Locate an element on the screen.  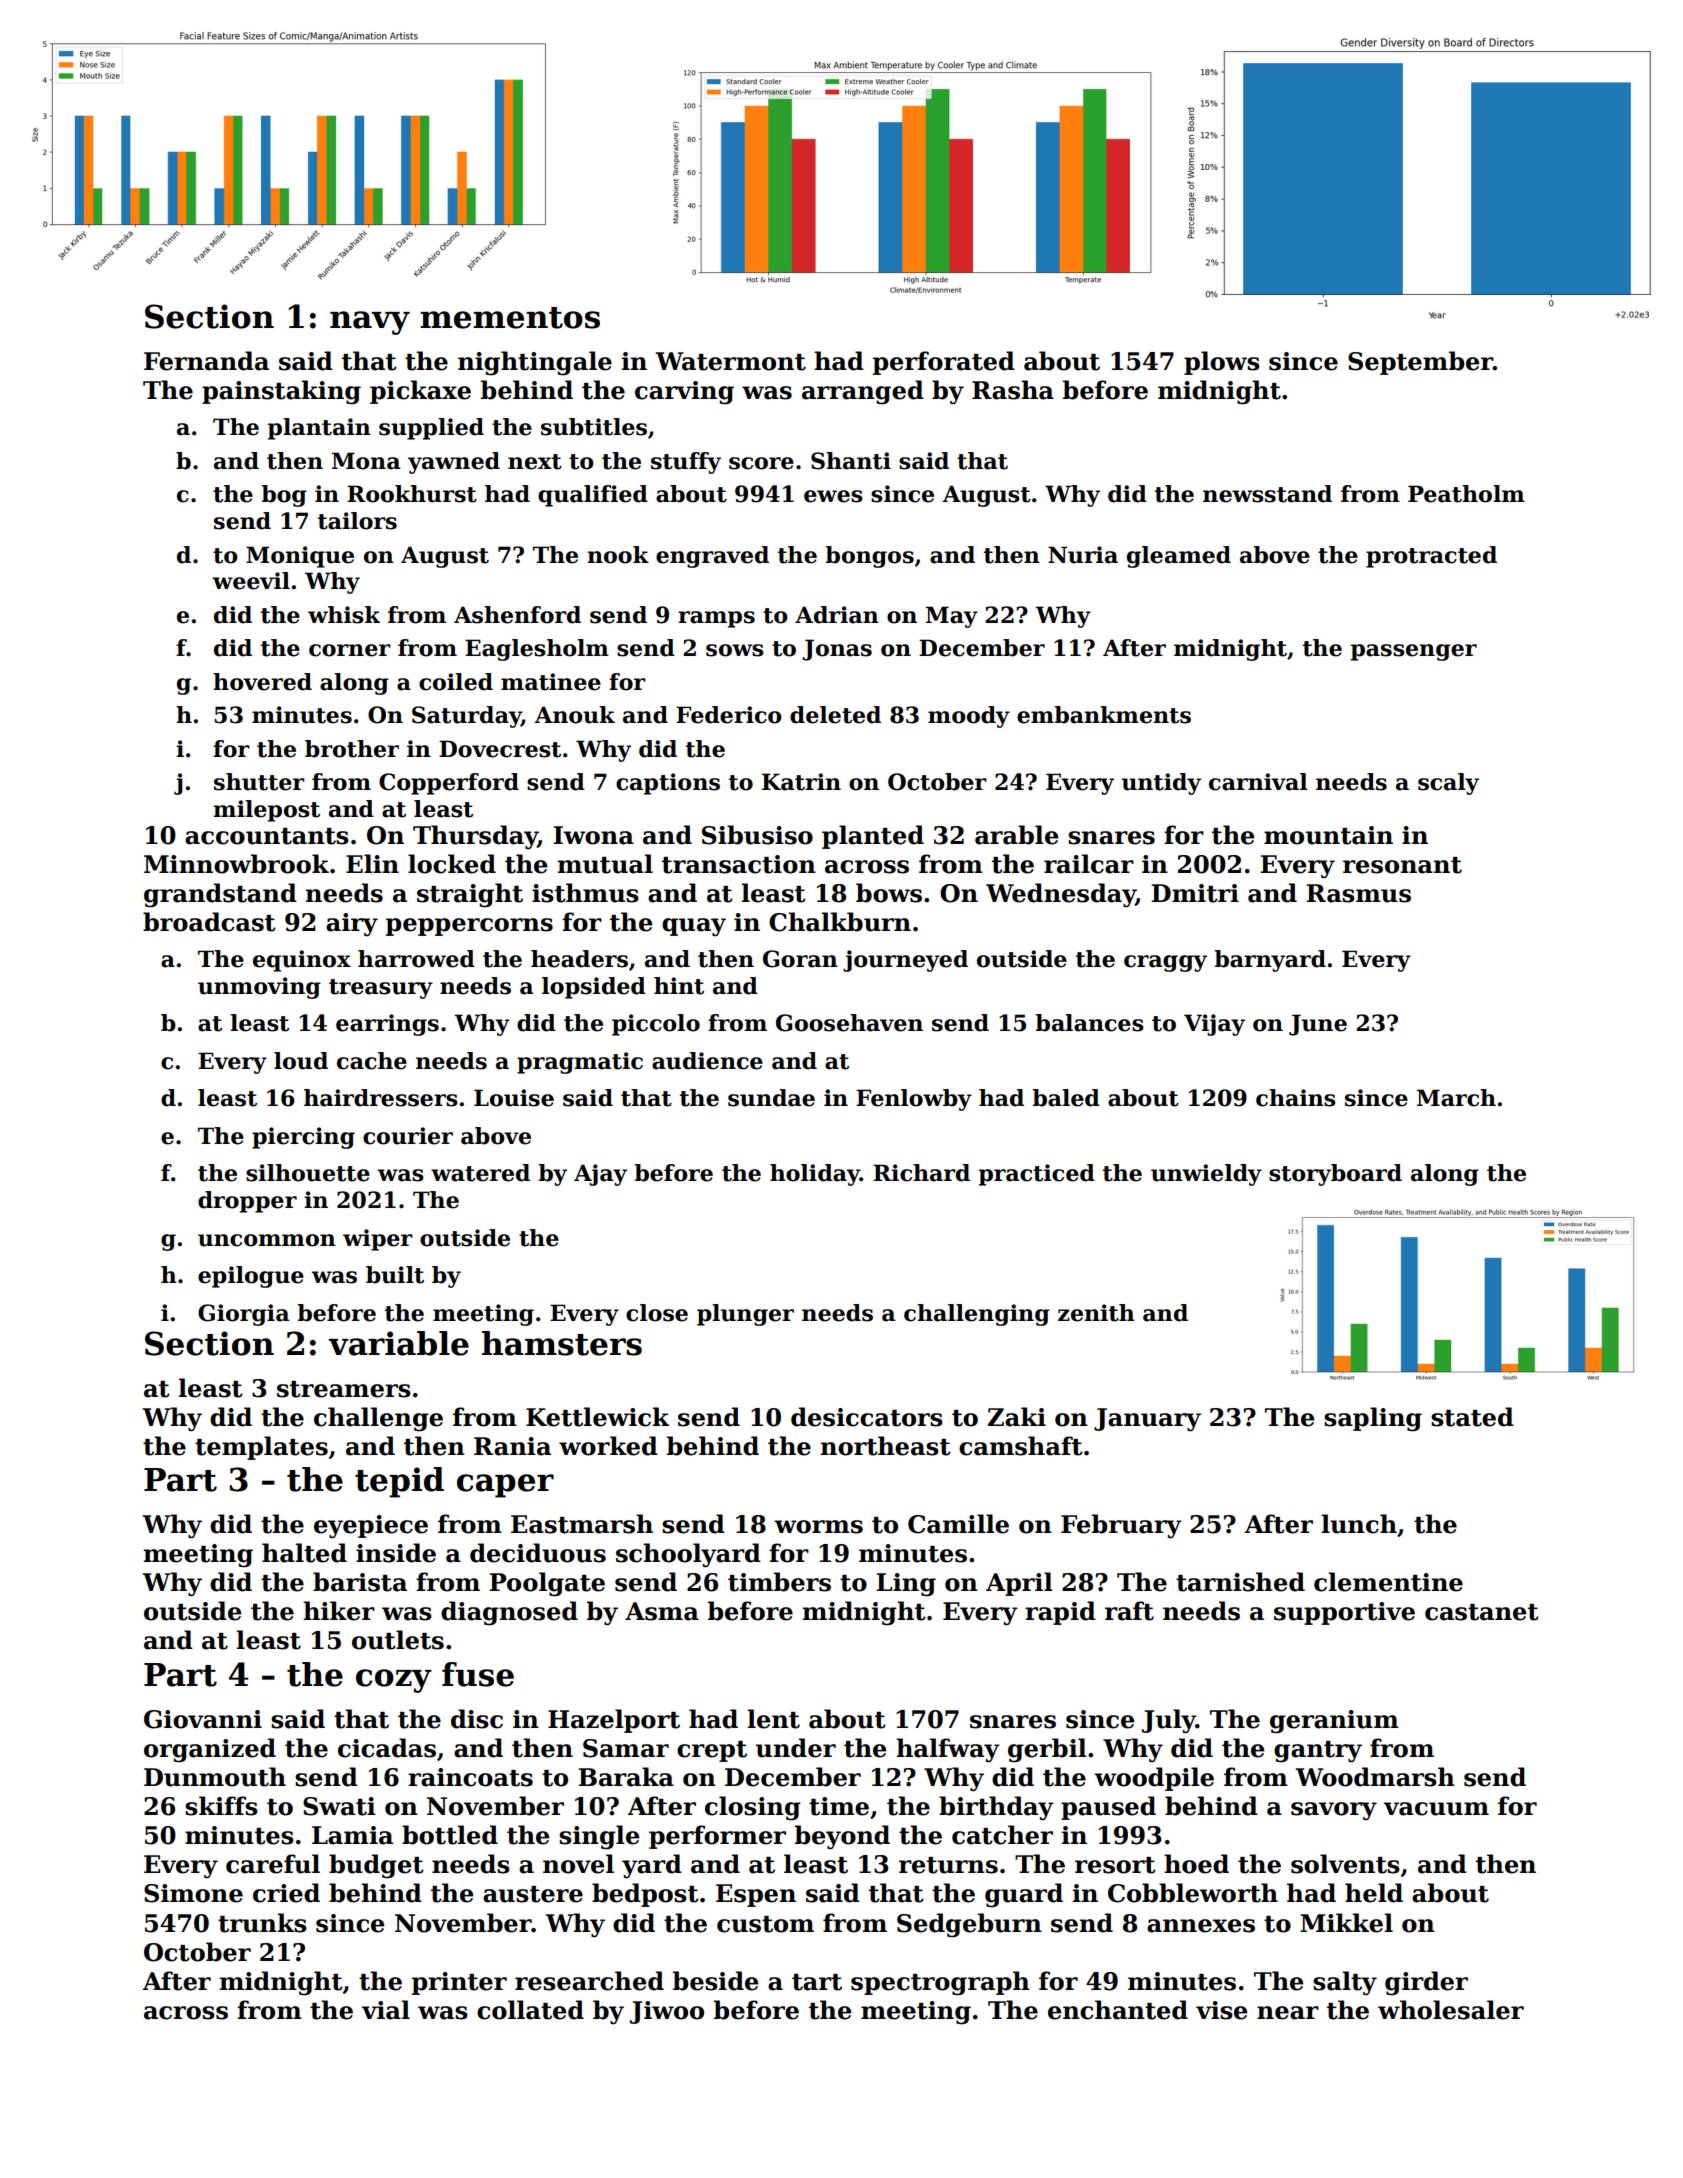
bows is located at coordinates (889, 893).
